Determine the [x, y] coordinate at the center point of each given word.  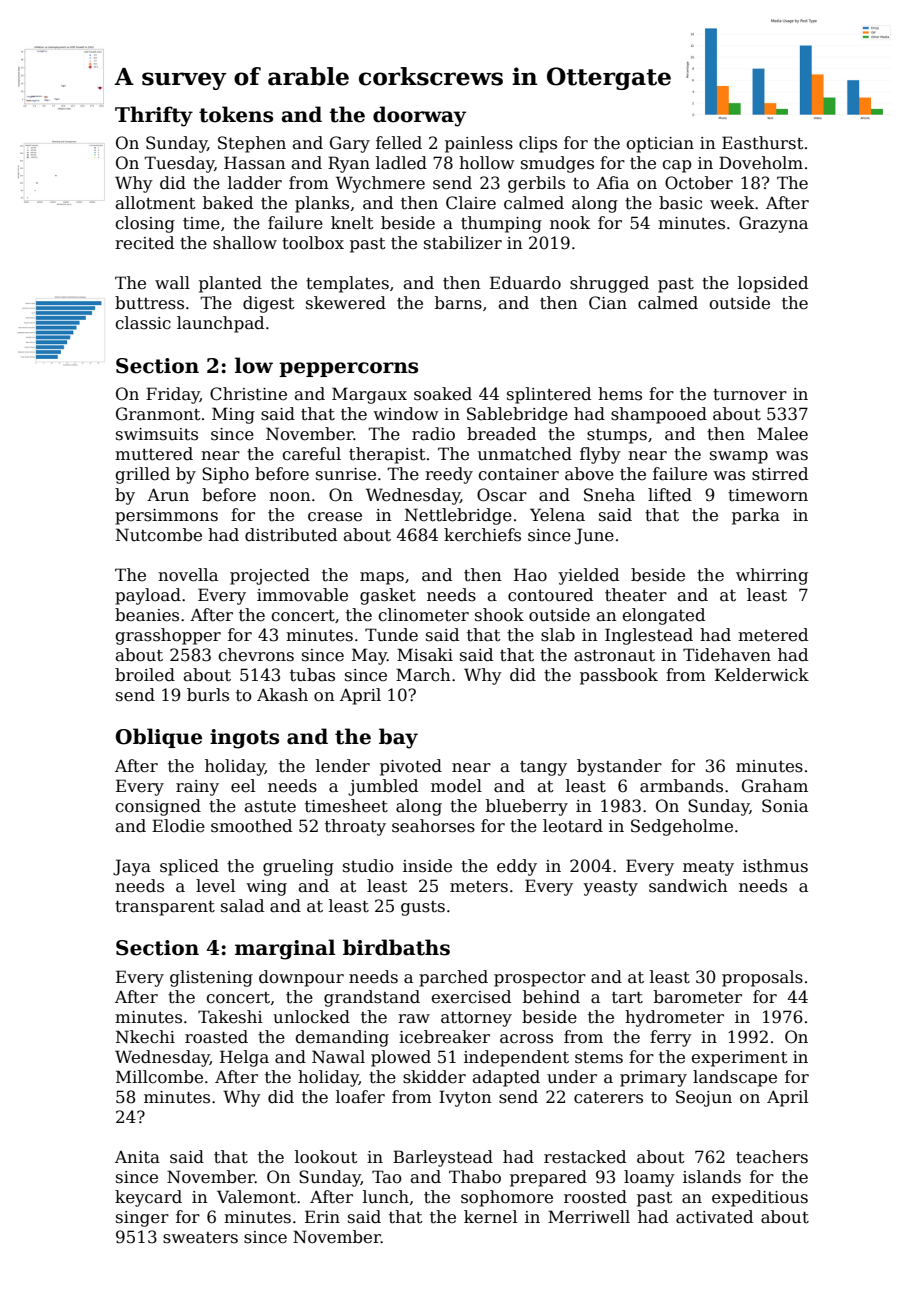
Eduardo [525, 283]
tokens [236, 114]
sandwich [688, 886]
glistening [211, 978]
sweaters [200, 1238]
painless [479, 144]
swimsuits [157, 434]
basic [680, 203]
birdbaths [396, 947]
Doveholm [761, 163]
